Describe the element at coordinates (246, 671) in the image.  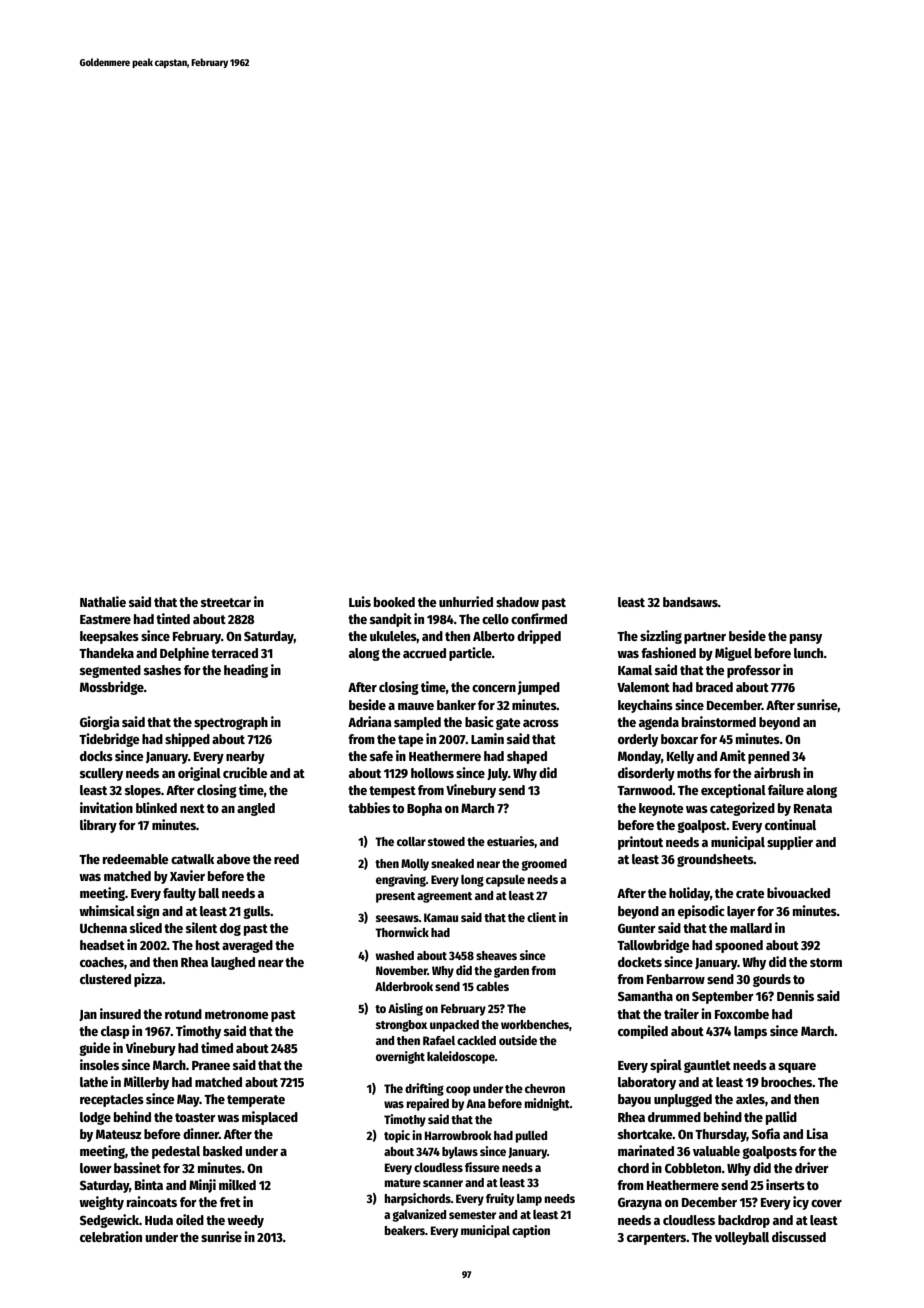
I see `heading` at that location.
